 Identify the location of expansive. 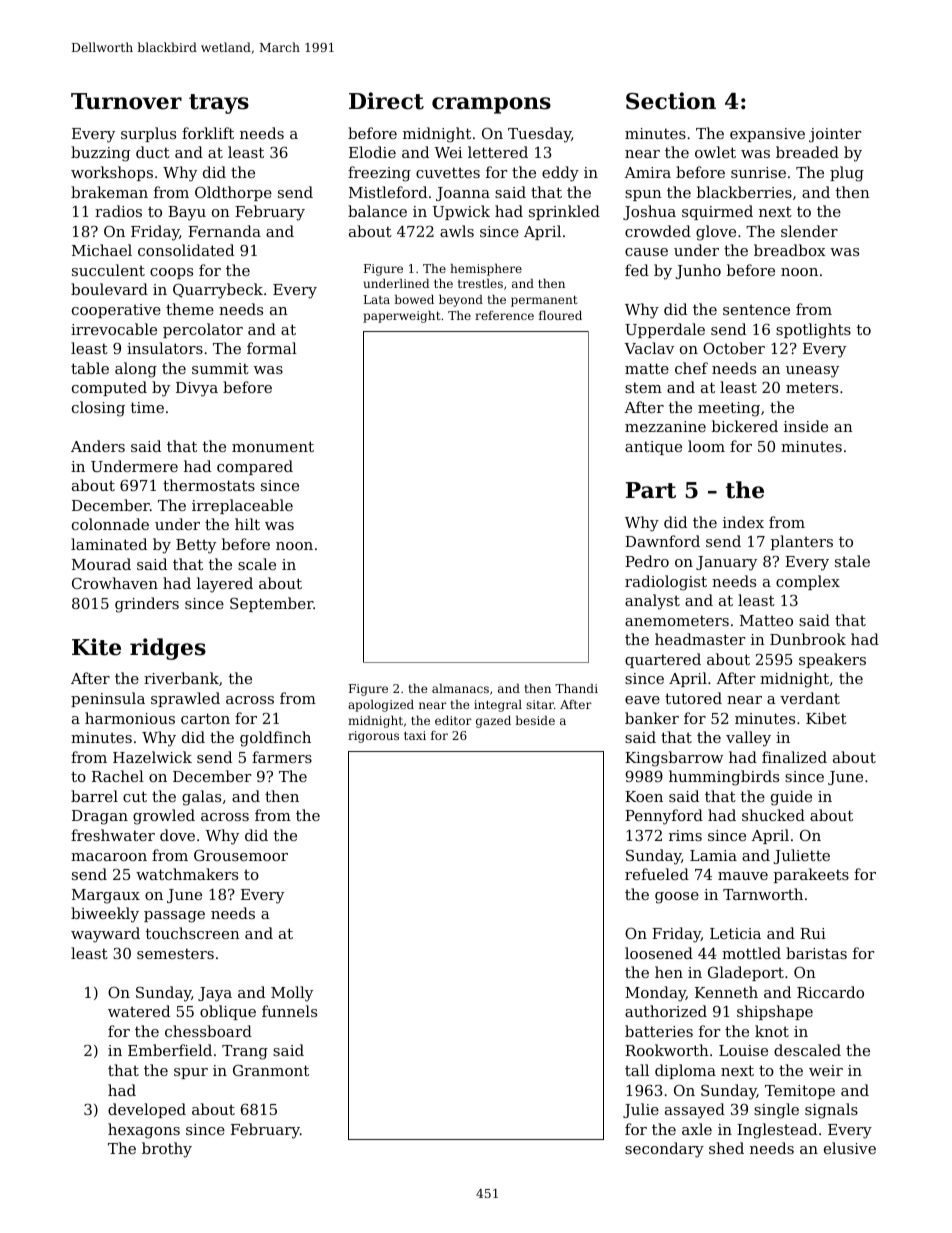
(767, 135).
